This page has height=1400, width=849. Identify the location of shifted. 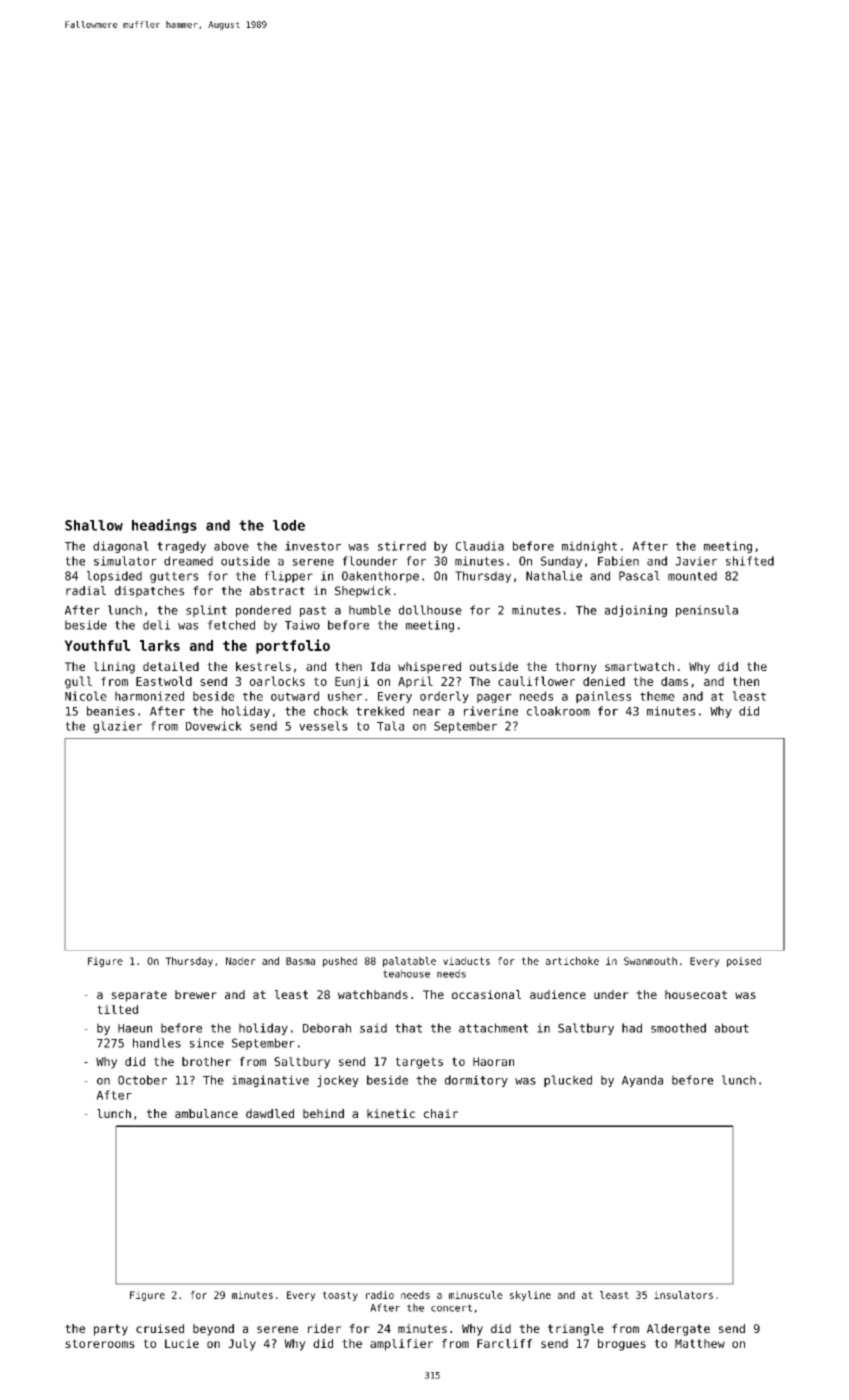
(750, 561).
